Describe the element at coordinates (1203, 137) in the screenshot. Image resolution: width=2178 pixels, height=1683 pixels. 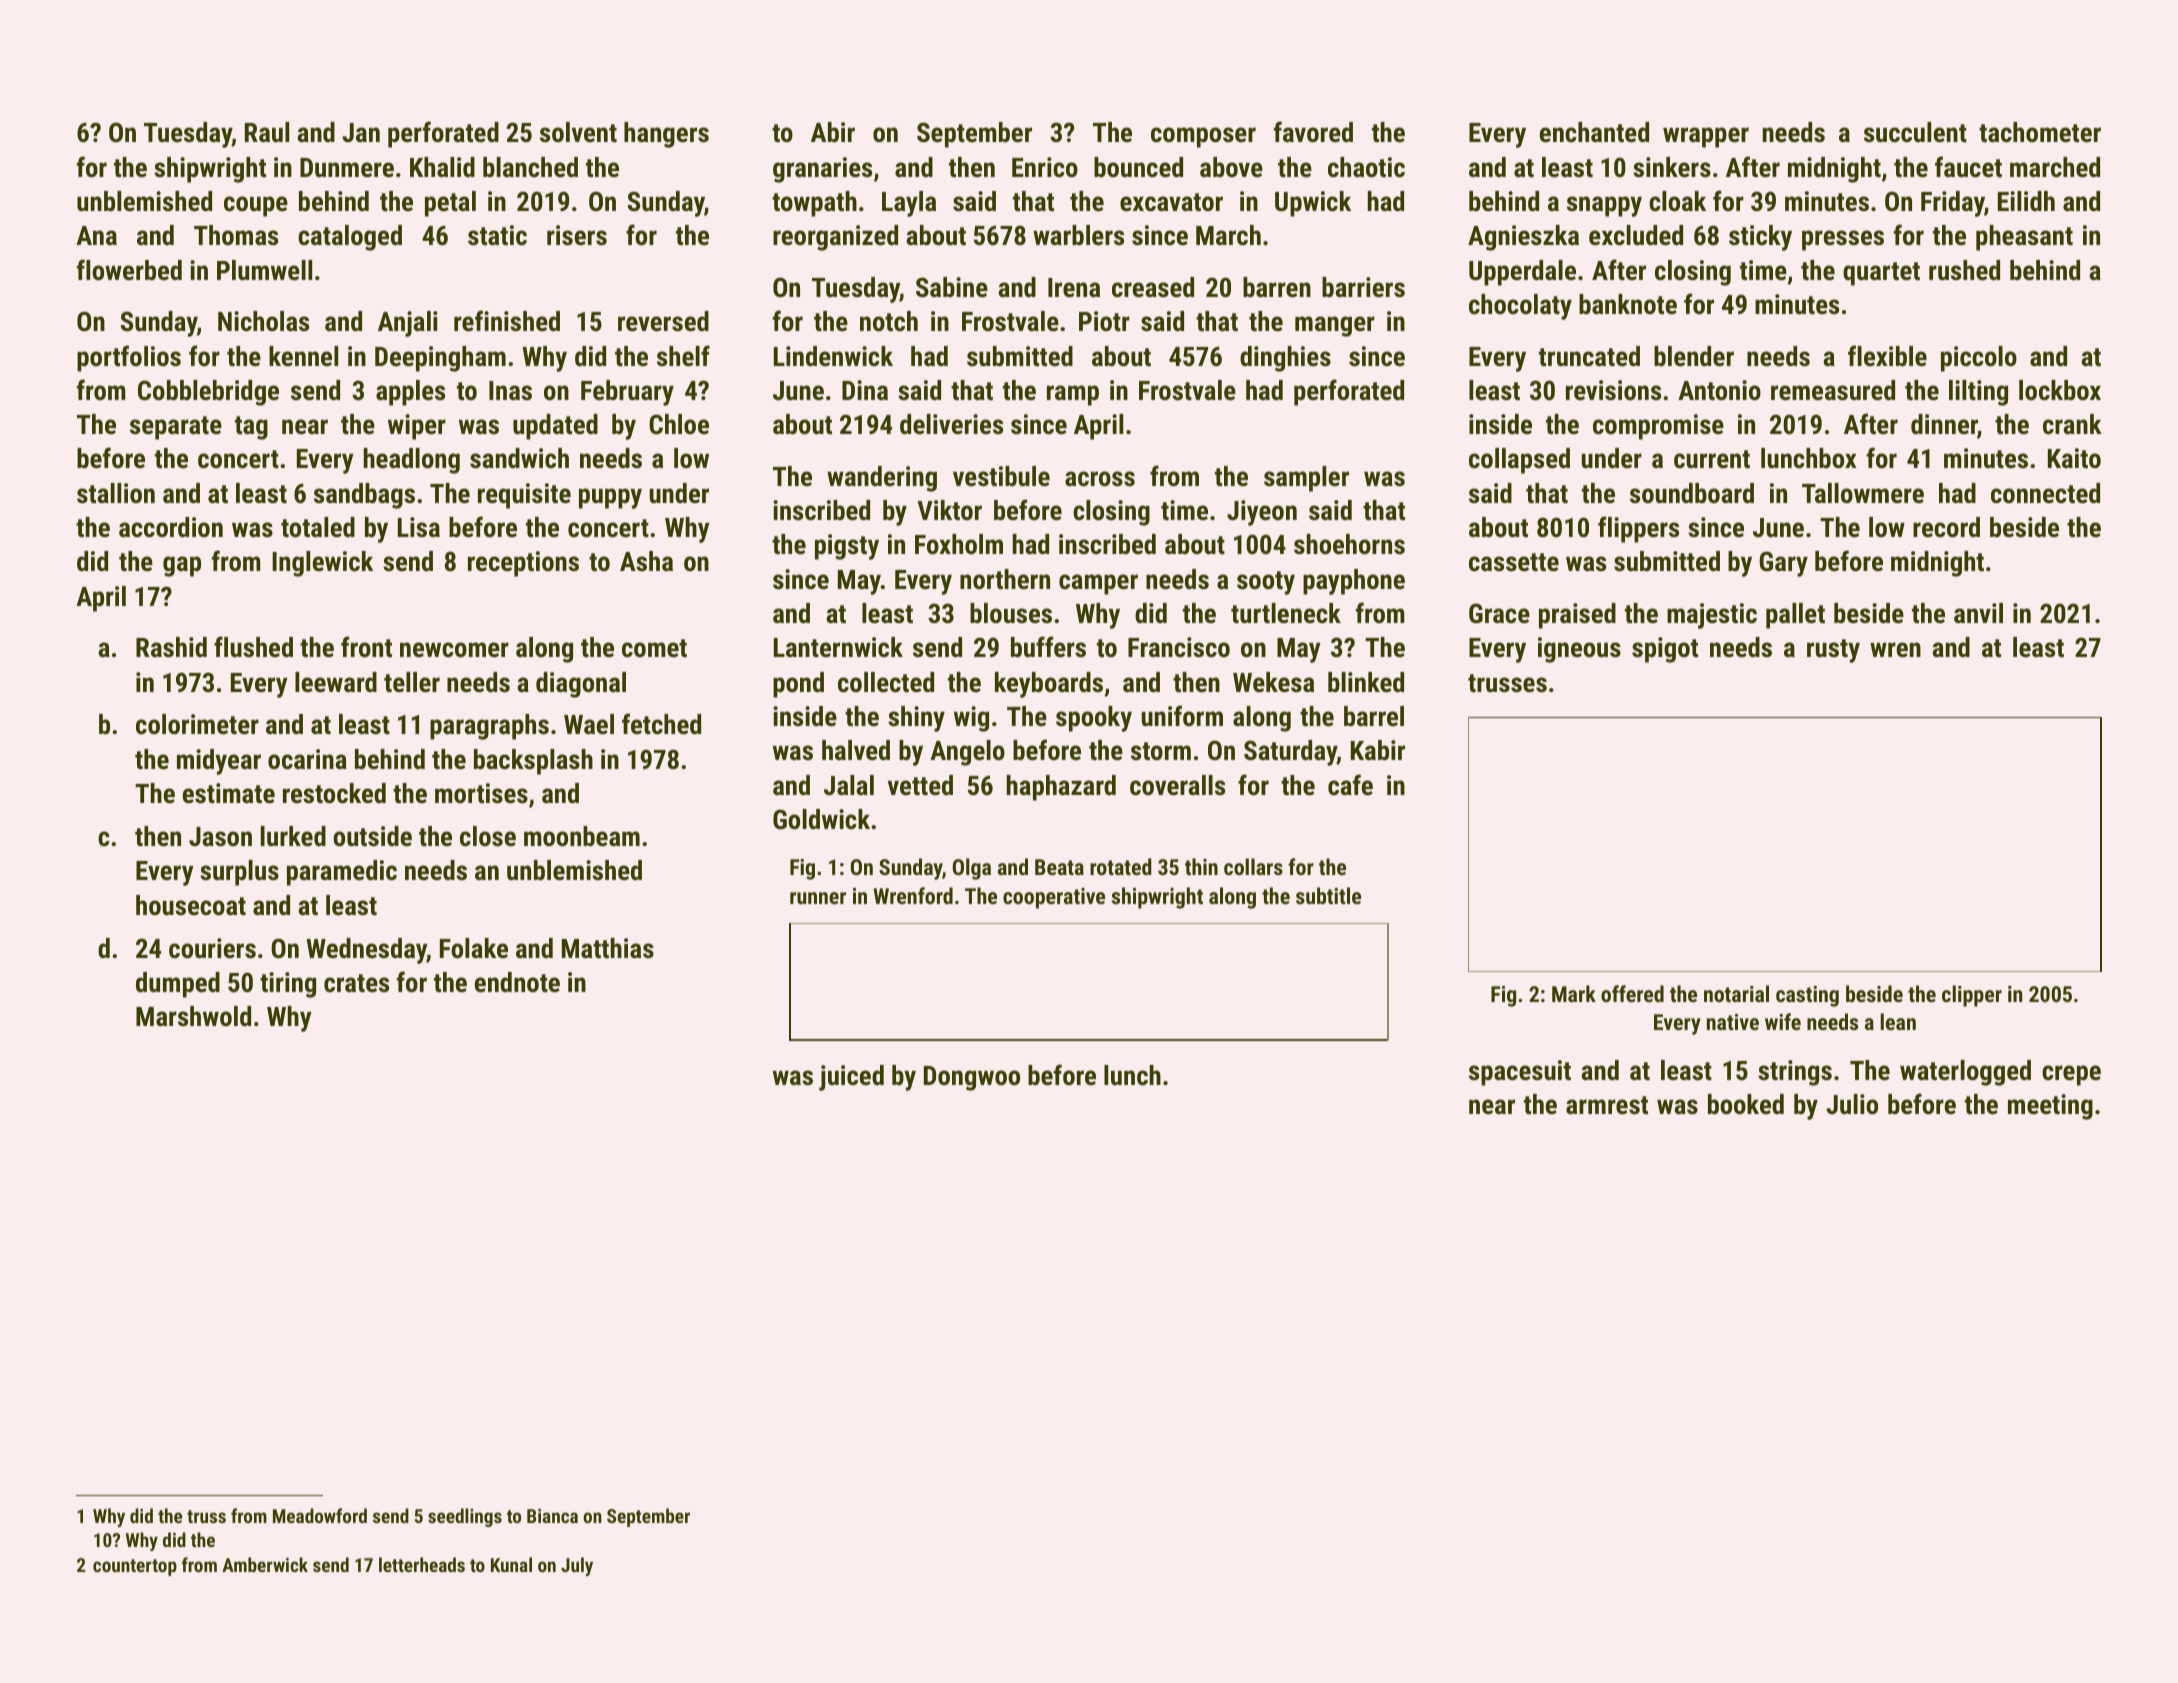
I see `composer` at that location.
